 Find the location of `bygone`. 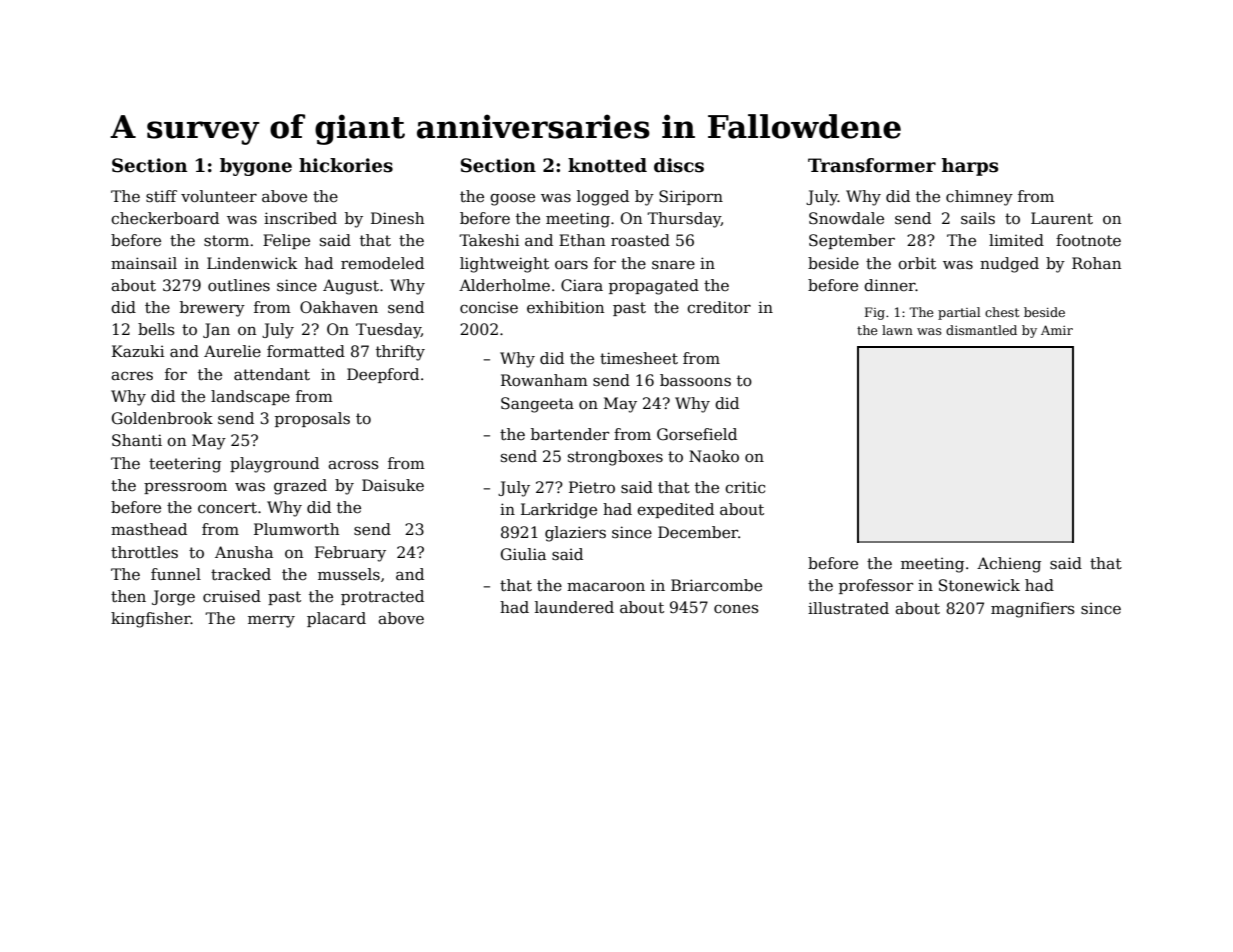

bygone is located at coordinates (256, 167).
